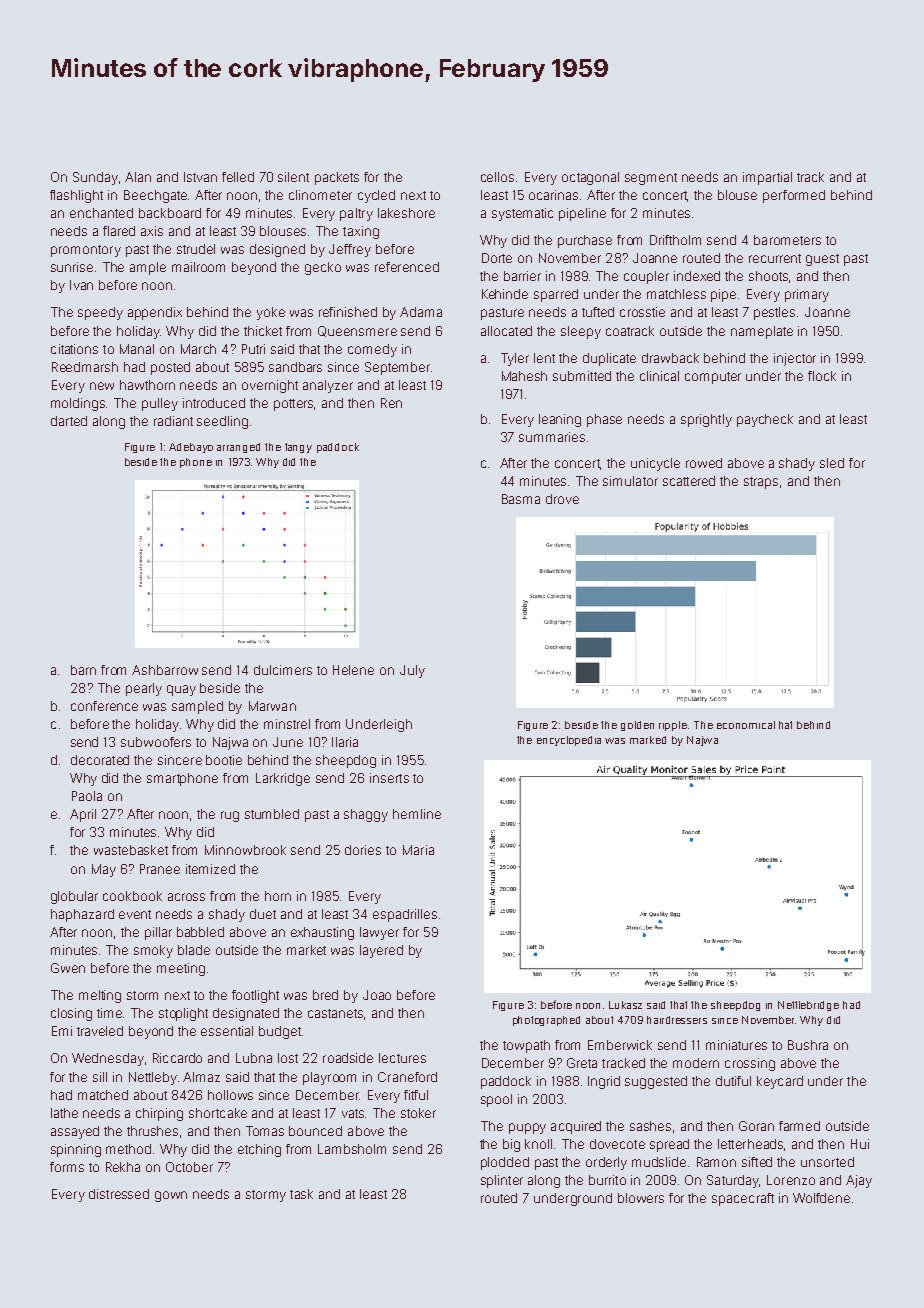 The width and height of the page is (924, 1308). Describe the element at coordinates (746, 725) in the page. I see `economical` at that location.
